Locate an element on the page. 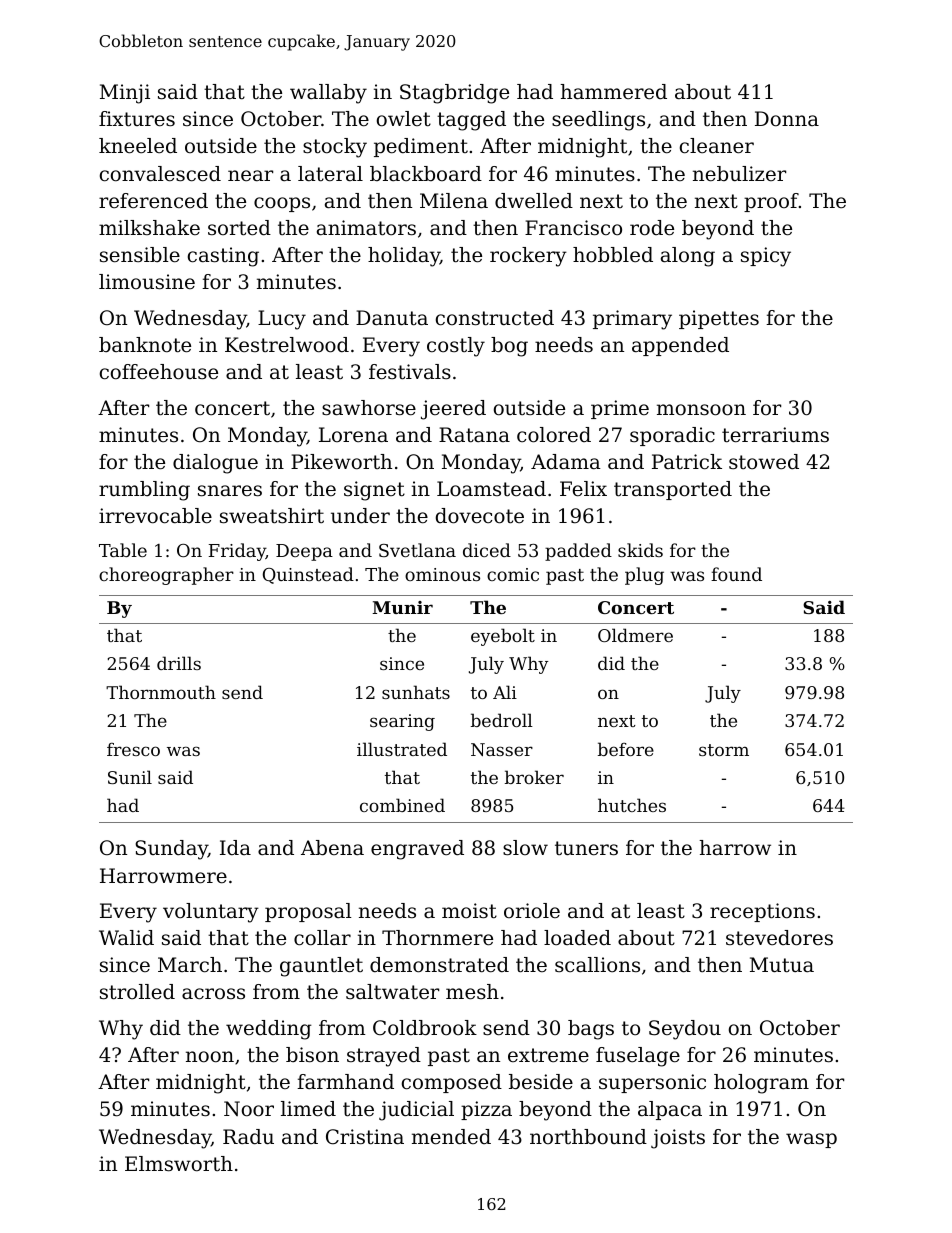  dialogue is located at coordinates (215, 464).
